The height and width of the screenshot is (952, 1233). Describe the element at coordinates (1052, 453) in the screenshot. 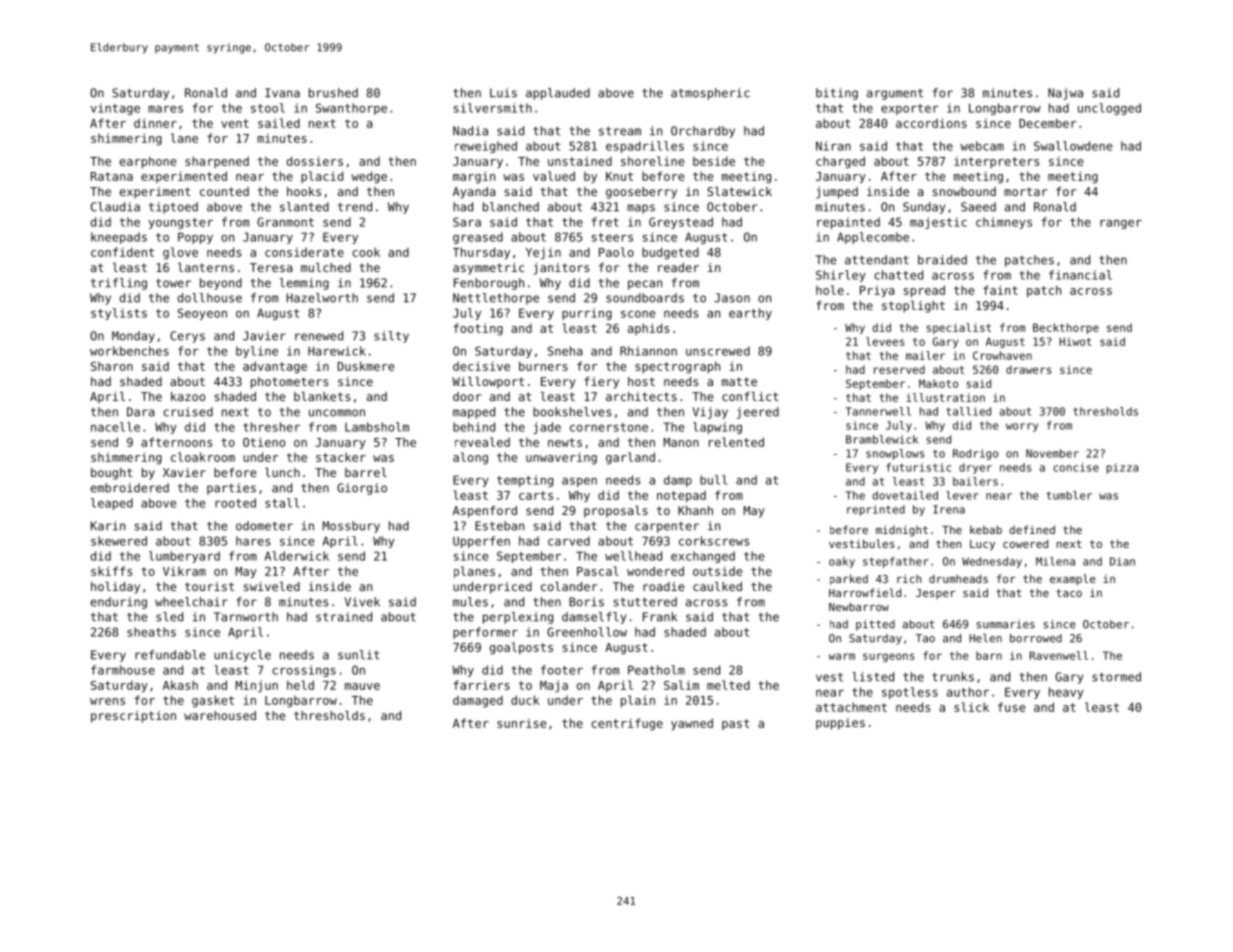

I see `November` at that location.
